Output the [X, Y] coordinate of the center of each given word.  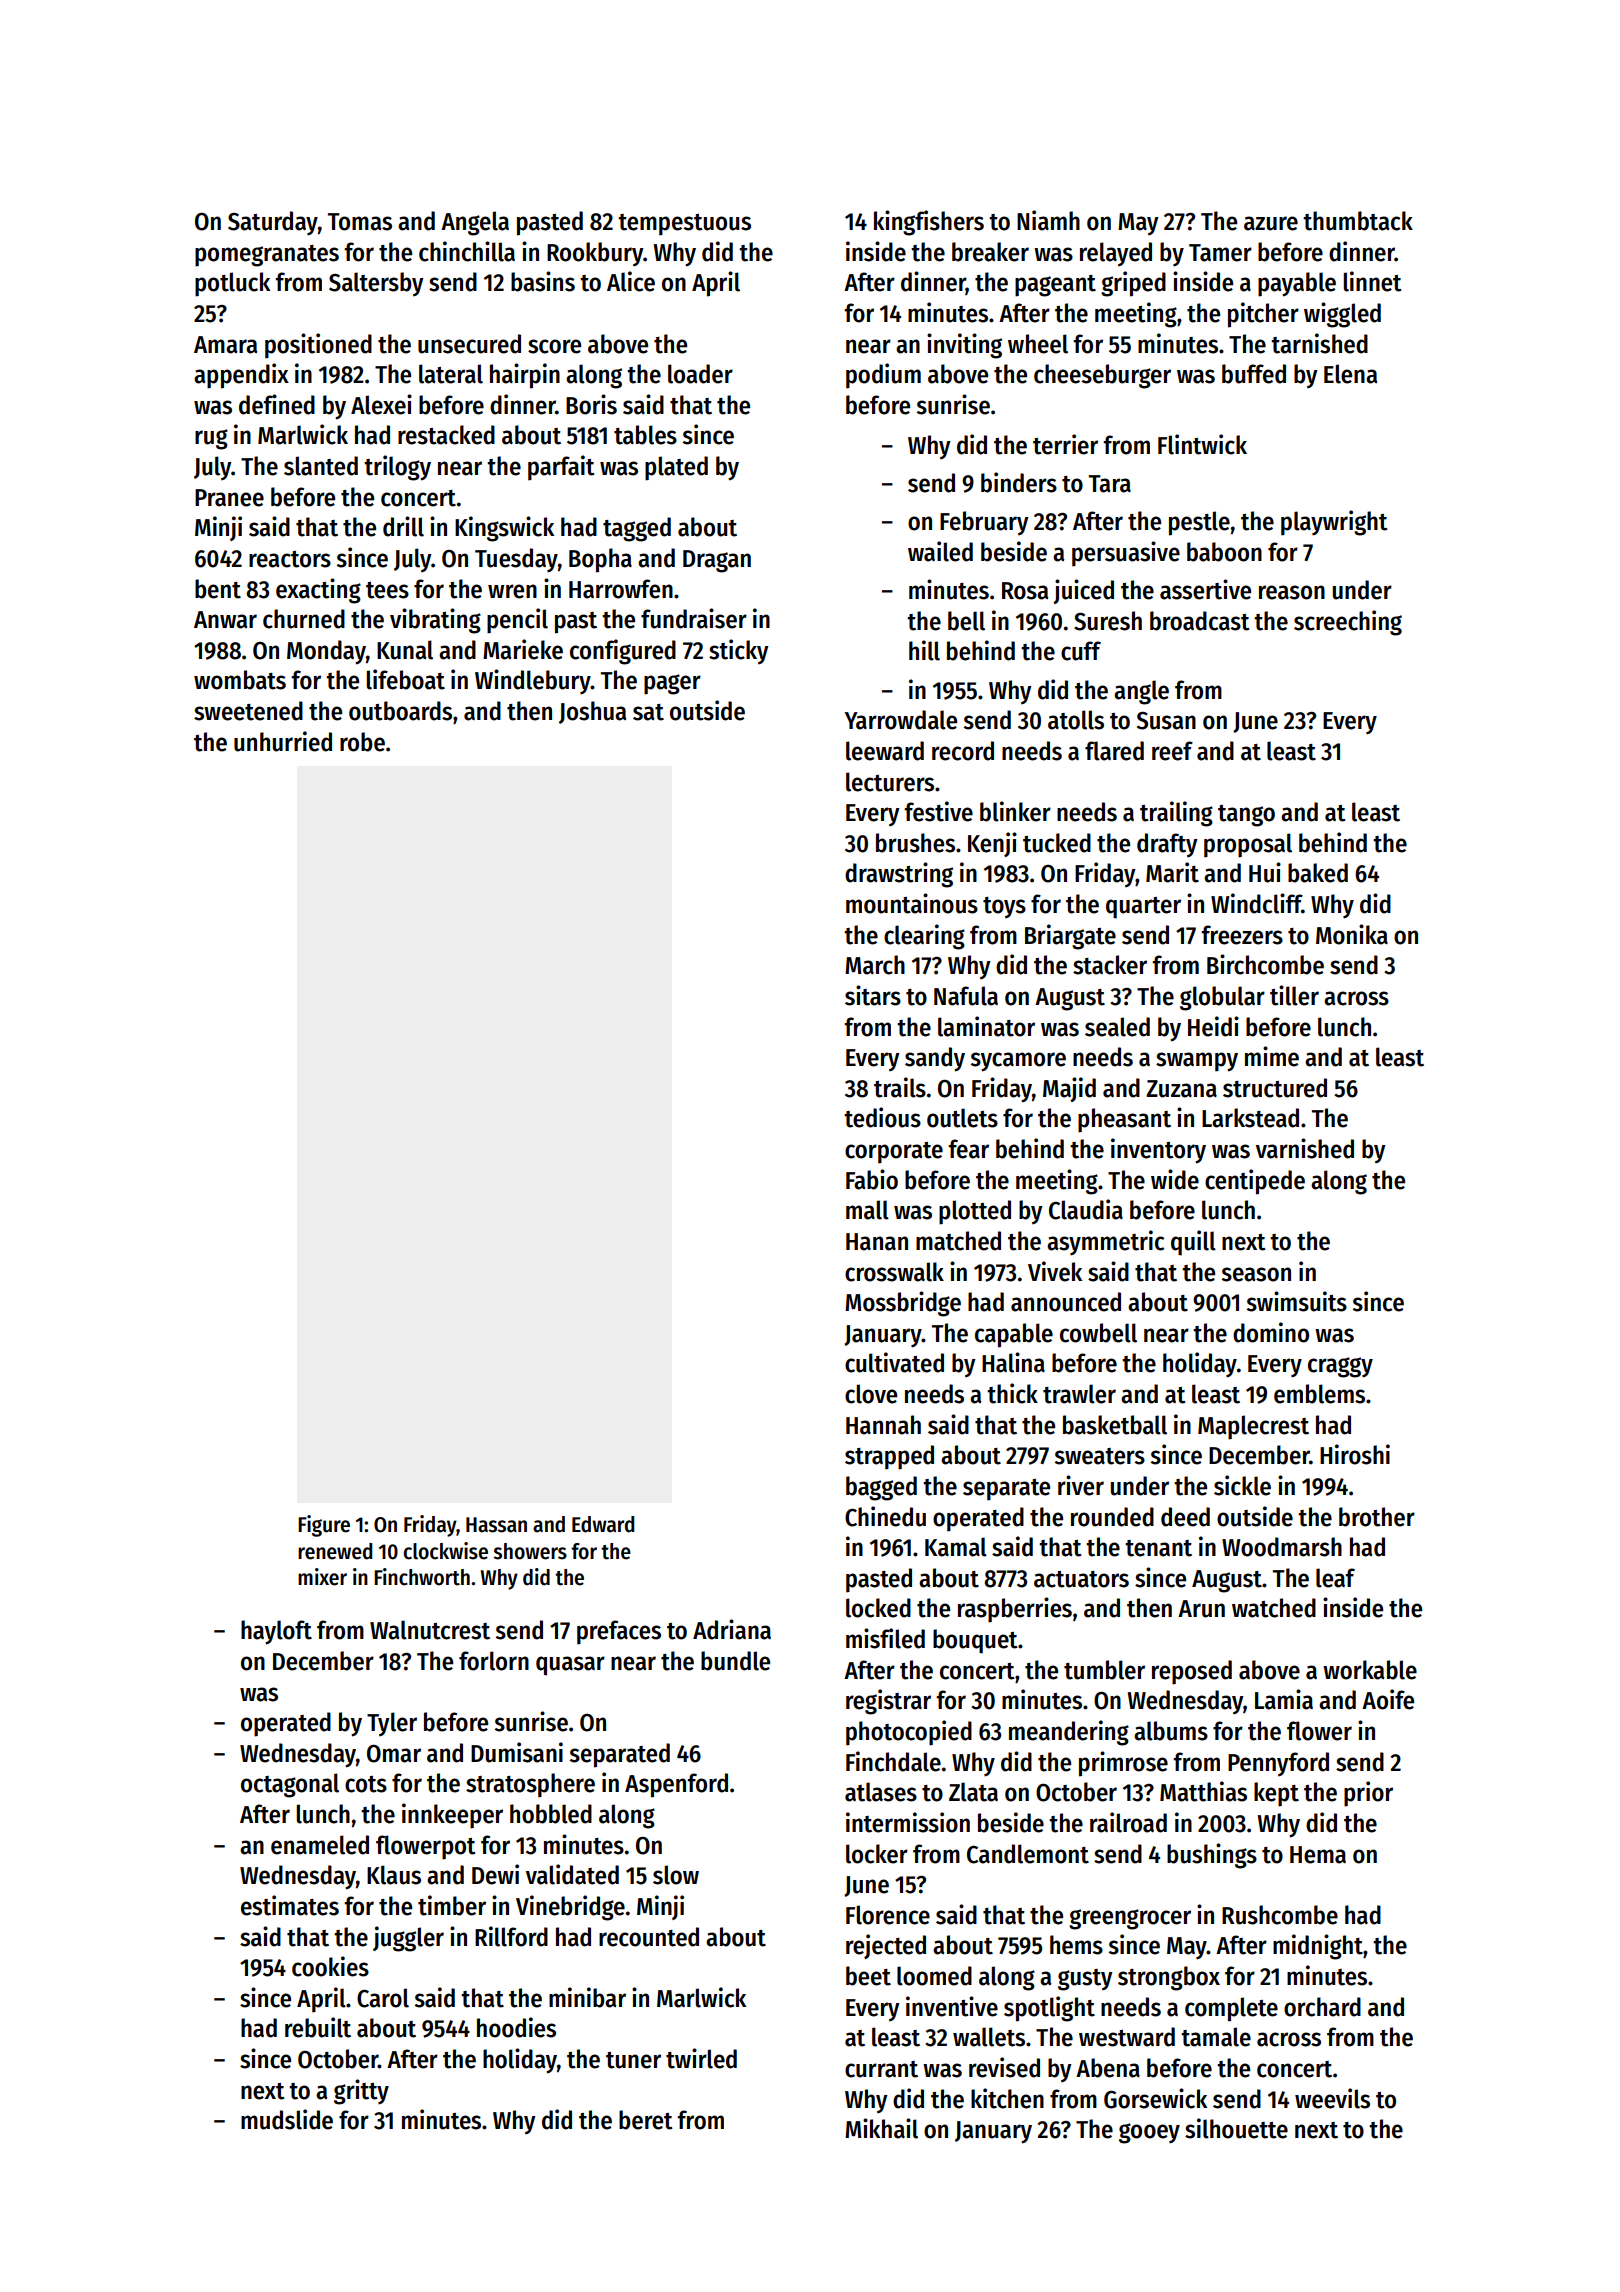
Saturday [273, 223]
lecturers [890, 782]
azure [1271, 223]
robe [362, 742]
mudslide [287, 2119]
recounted [649, 1937]
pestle [1199, 523]
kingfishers [929, 223]
